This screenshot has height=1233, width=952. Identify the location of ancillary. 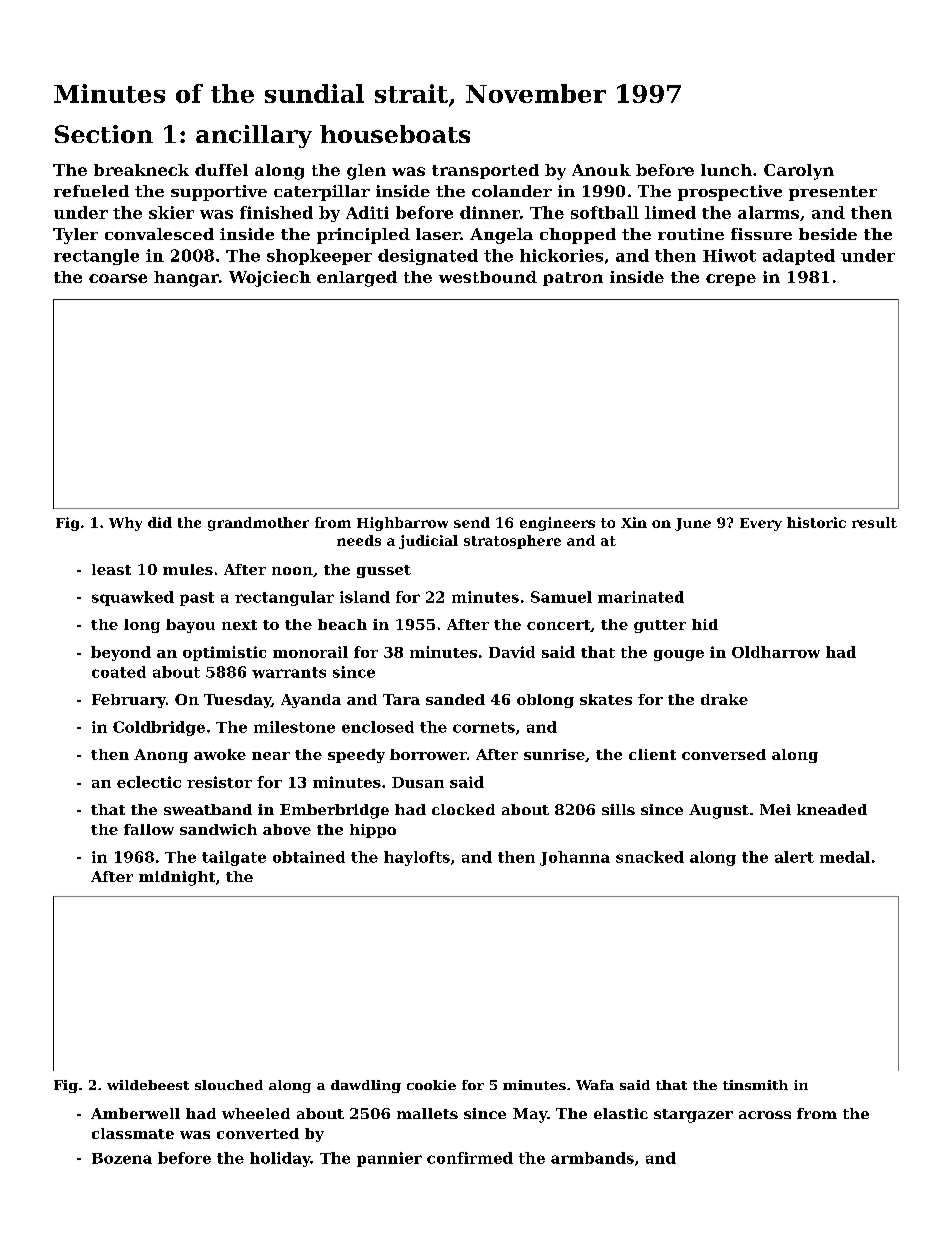
(254, 136).
